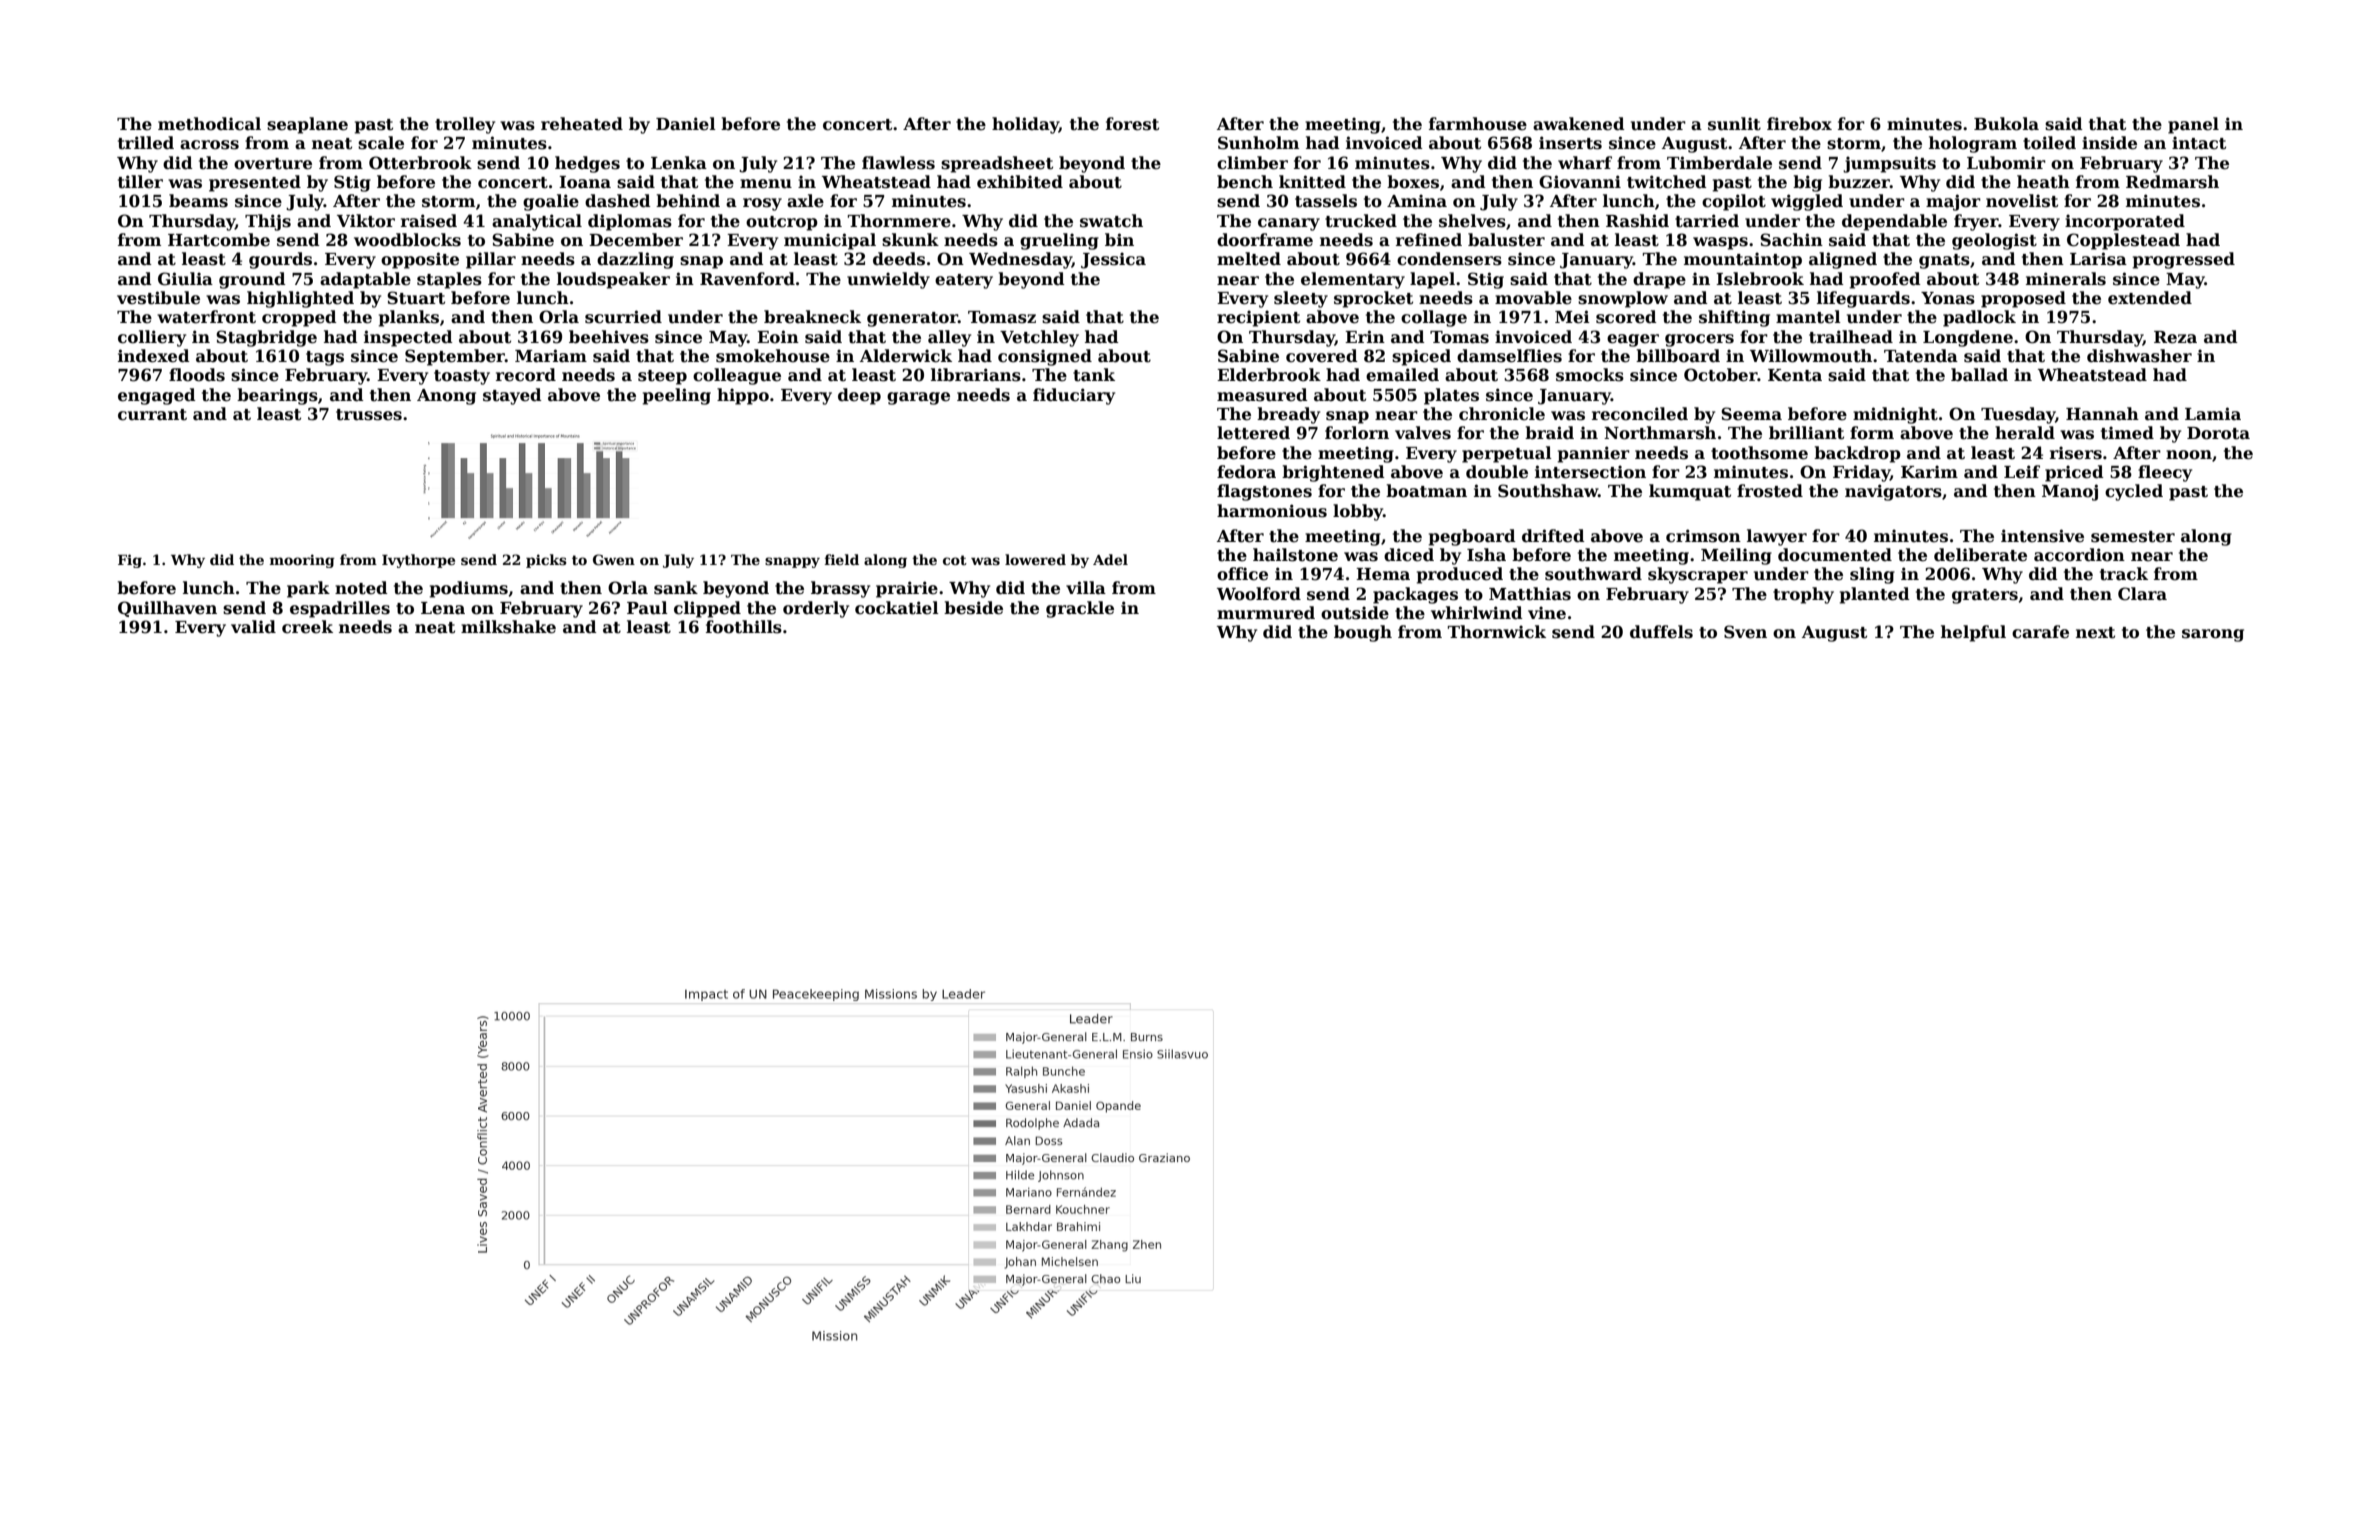 The height and width of the screenshot is (1540, 2380). I want to click on trusses, so click(369, 415).
